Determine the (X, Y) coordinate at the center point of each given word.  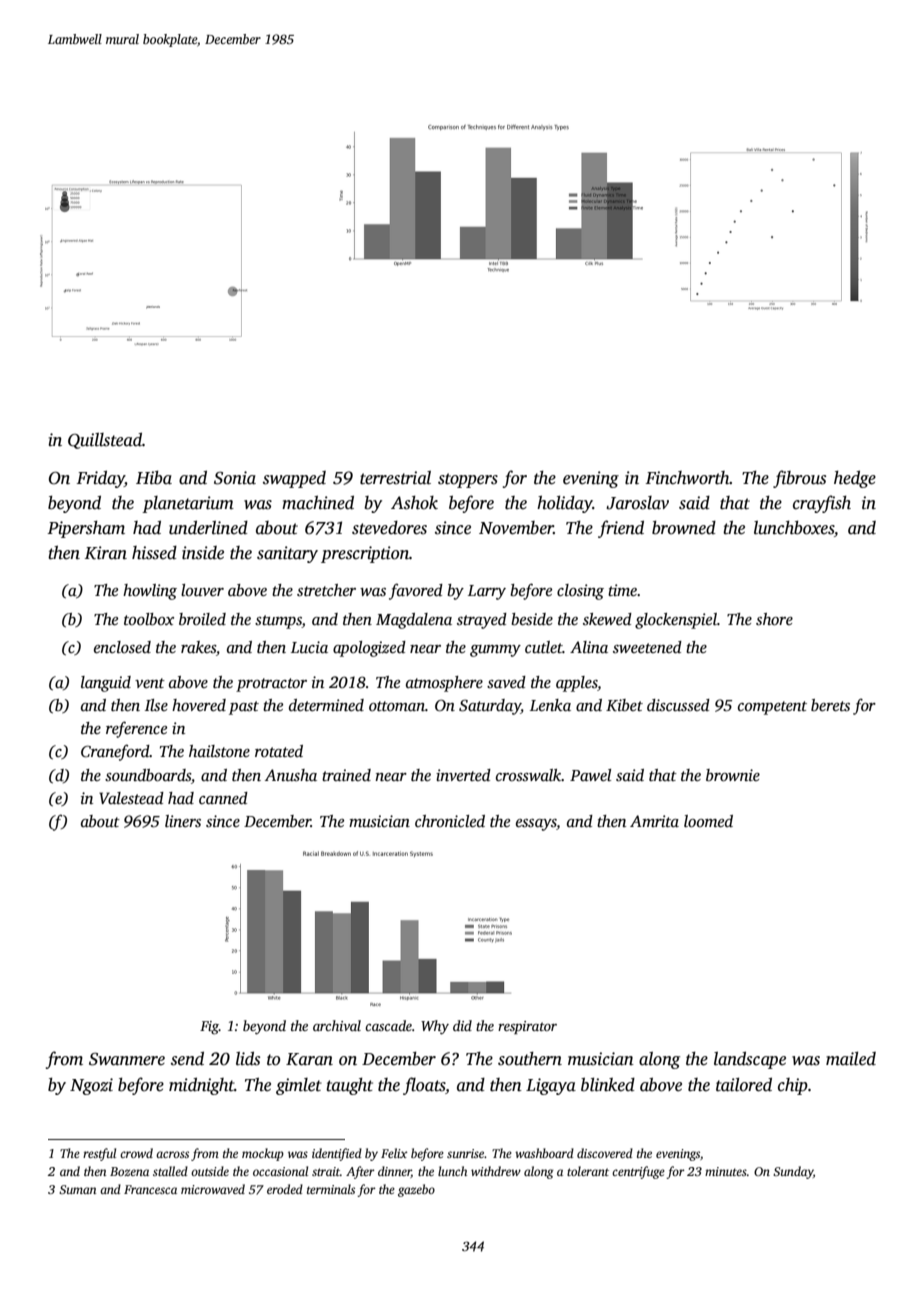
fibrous (799, 479)
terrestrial (395, 478)
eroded (285, 1189)
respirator (527, 1027)
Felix (394, 1153)
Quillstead (105, 441)
